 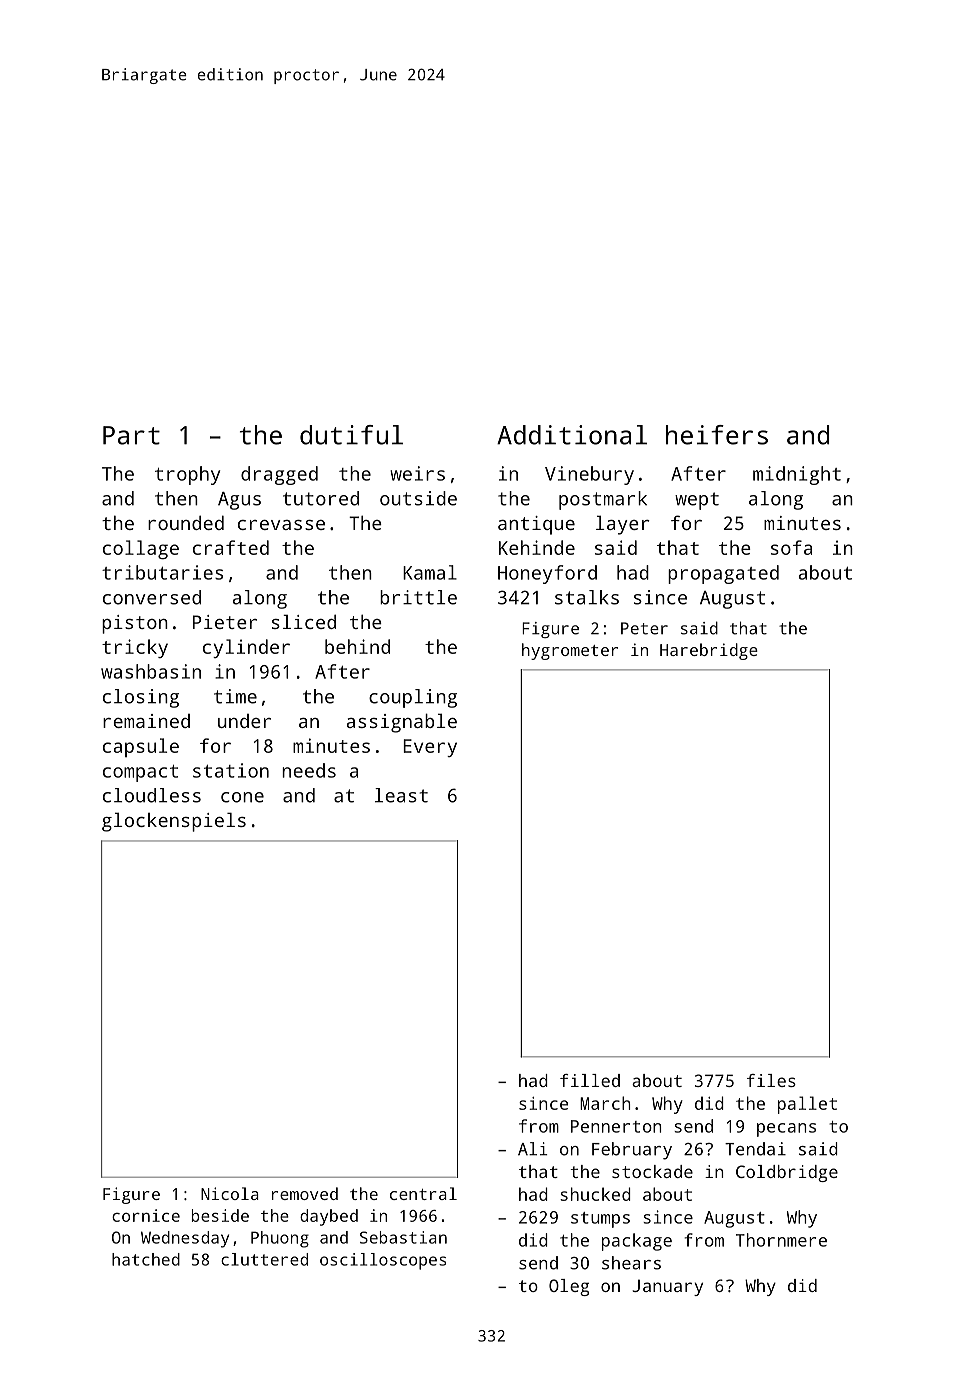 What do you see at coordinates (644, 628) in the screenshot?
I see `Peter` at bounding box center [644, 628].
